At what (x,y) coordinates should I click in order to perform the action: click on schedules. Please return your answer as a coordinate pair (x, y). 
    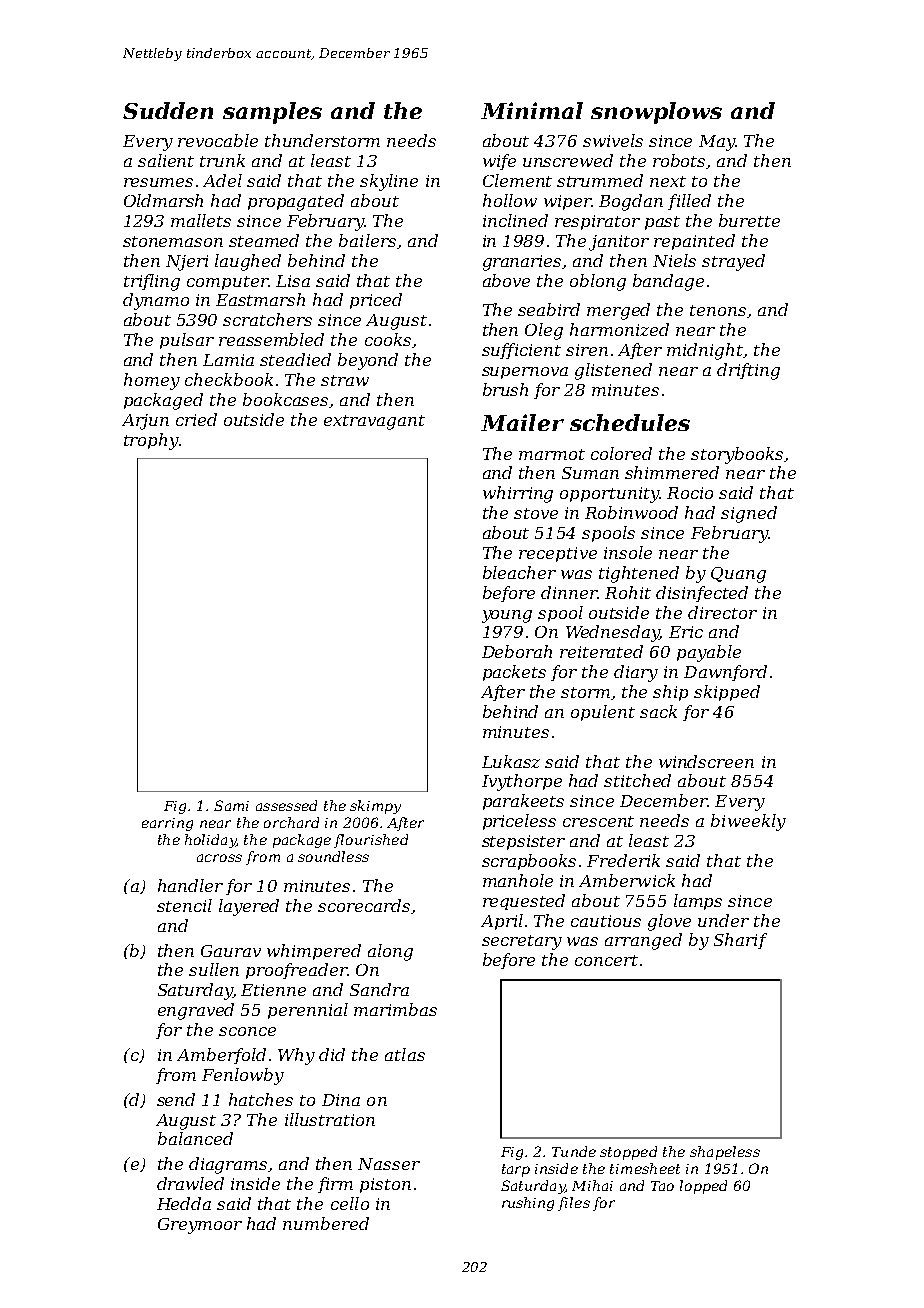
    Looking at the image, I should click on (630, 422).
